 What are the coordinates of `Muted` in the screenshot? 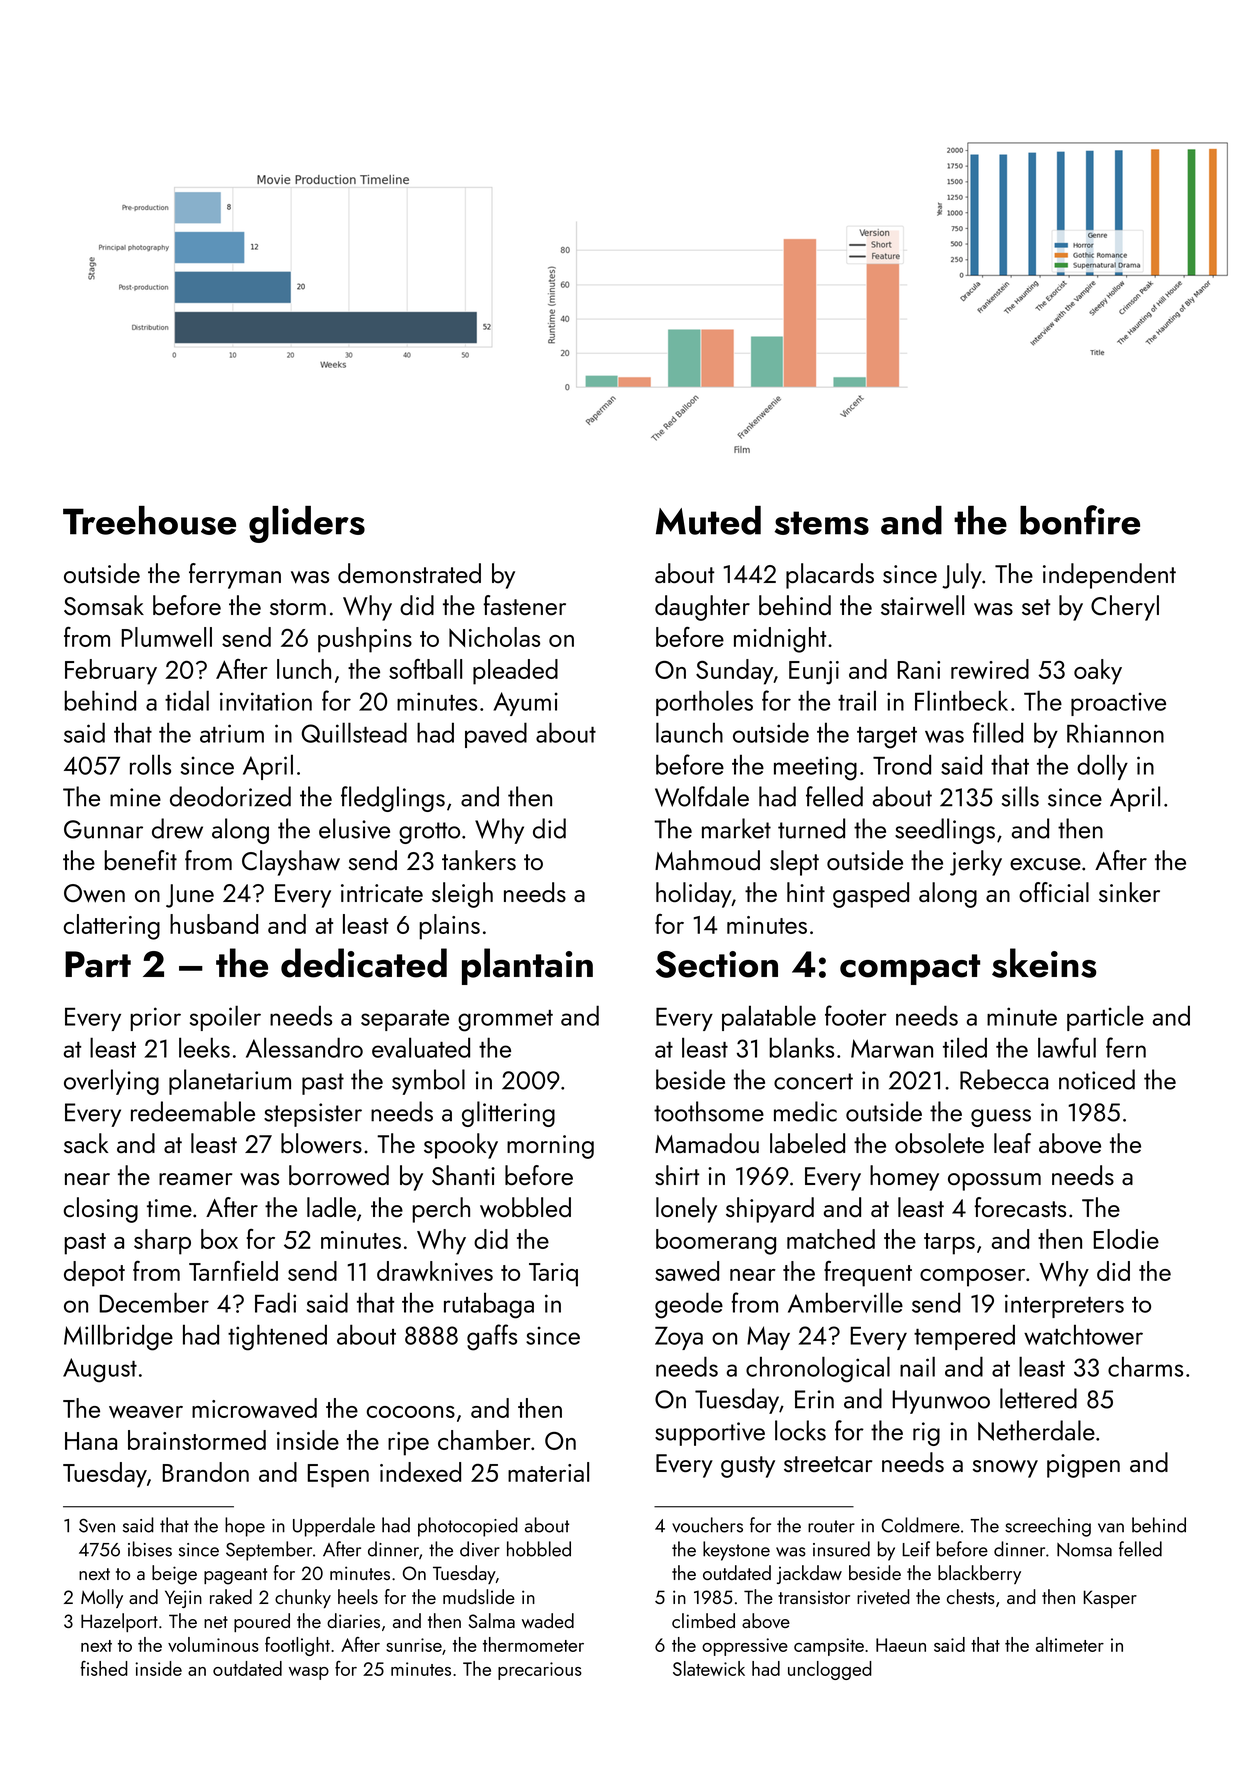 It's located at (708, 520).
